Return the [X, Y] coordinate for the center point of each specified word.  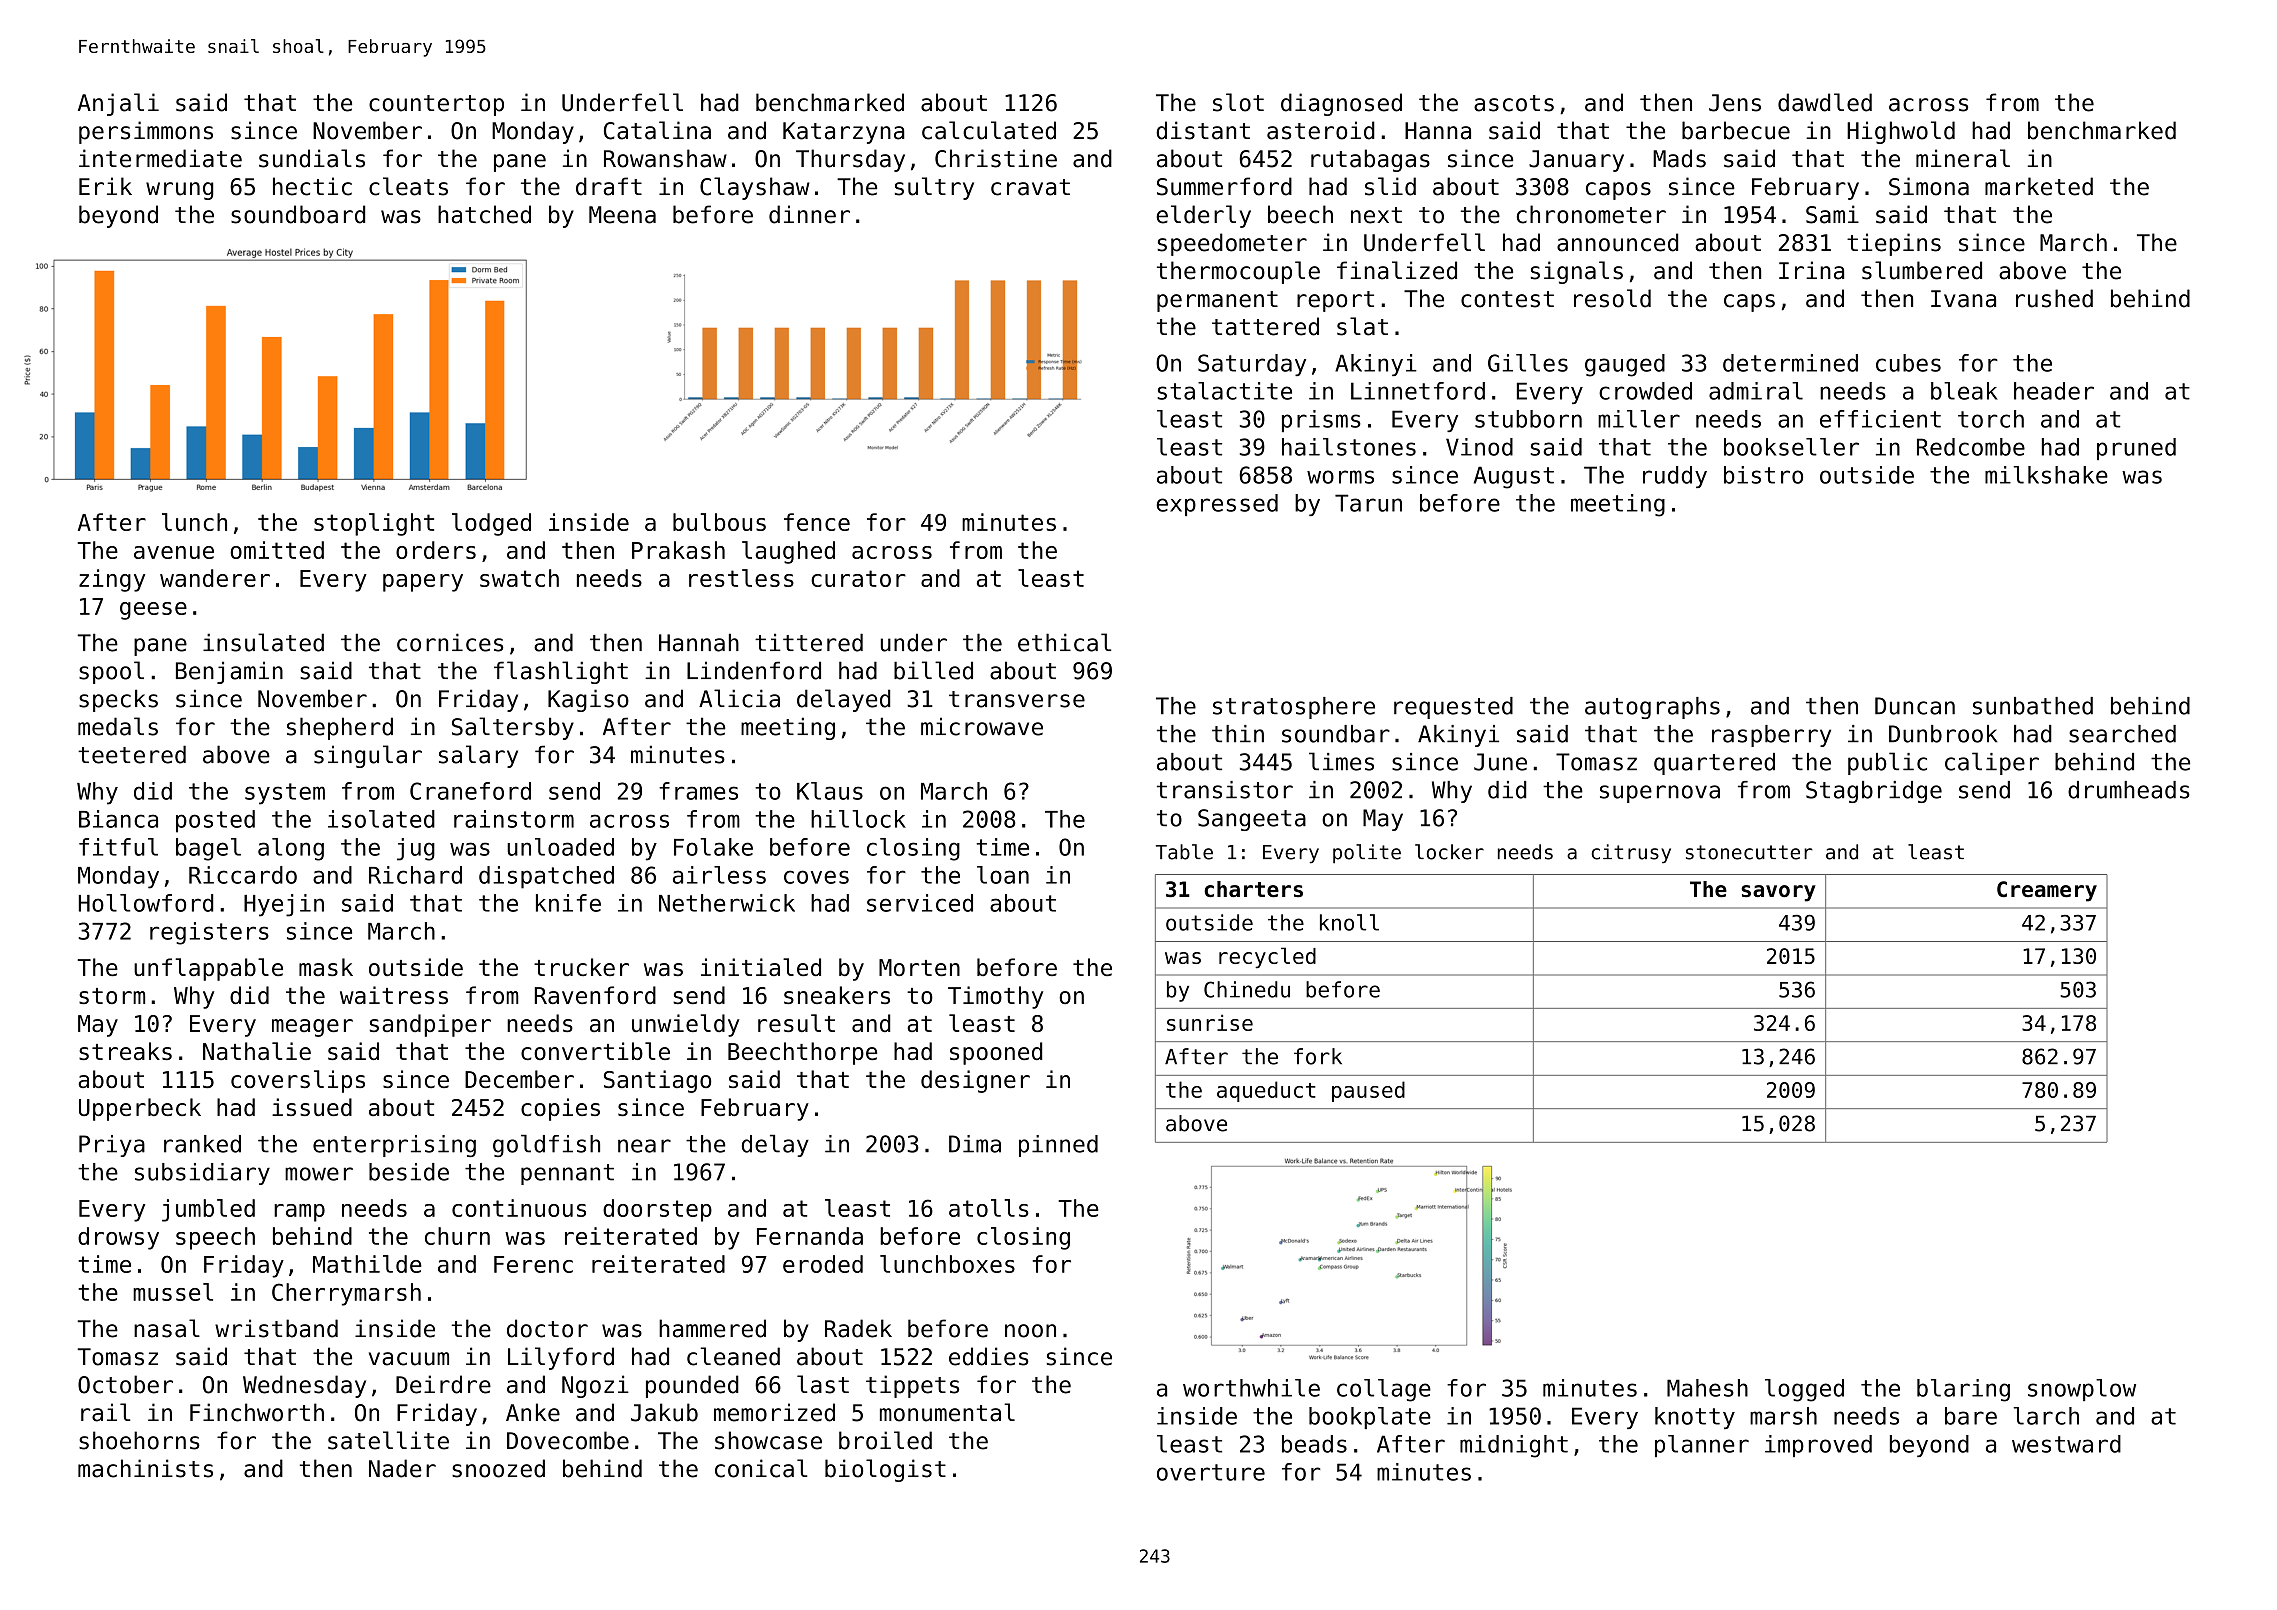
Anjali [118, 104]
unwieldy [686, 1025]
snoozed [498, 1468]
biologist [885, 1470]
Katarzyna [844, 133]
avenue [174, 552]
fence [817, 522]
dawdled [1825, 102]
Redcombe [1971, 447]
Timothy [995, 997]
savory [1778, 893]
